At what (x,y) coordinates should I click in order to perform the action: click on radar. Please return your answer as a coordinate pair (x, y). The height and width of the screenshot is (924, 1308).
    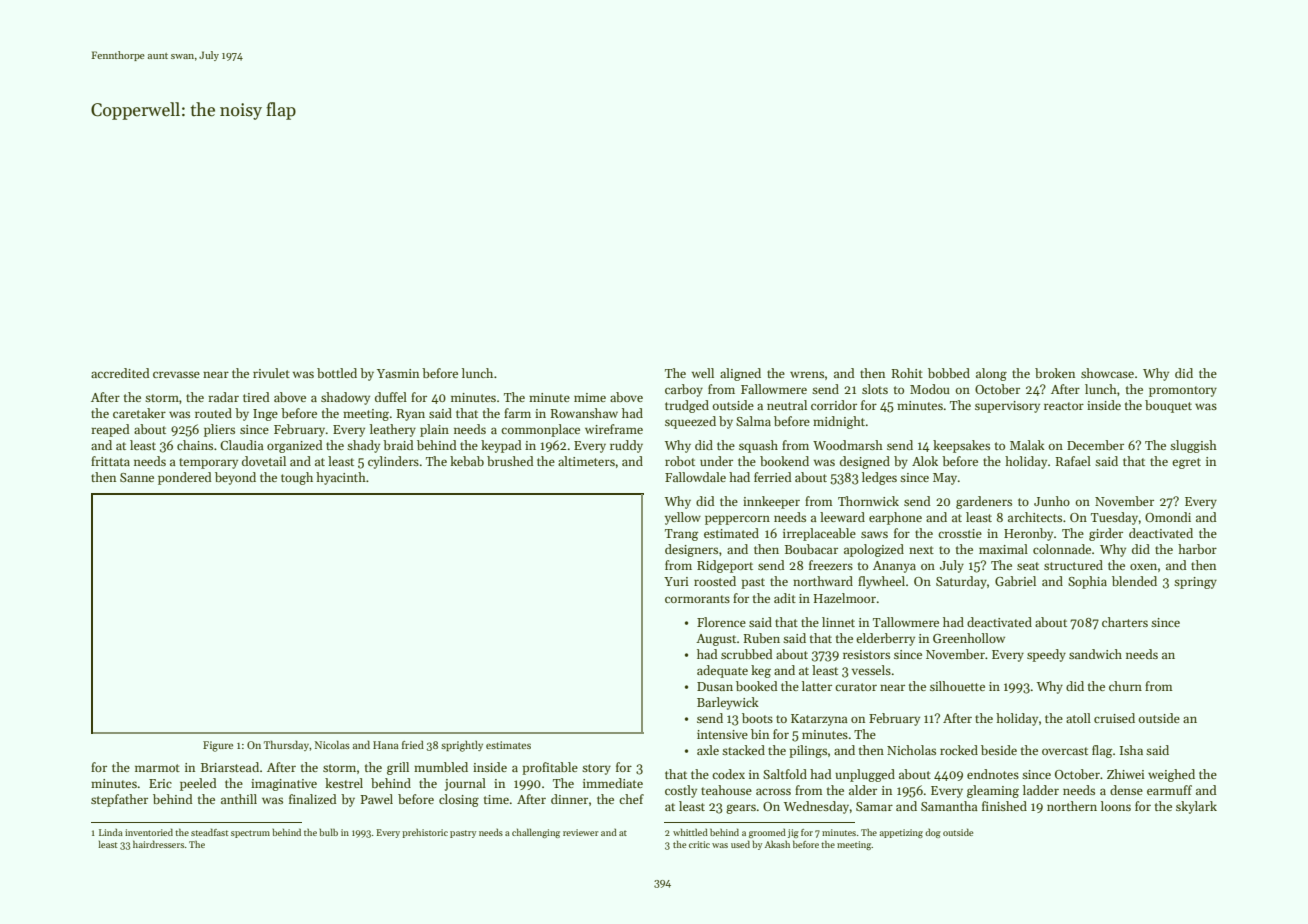
    Looking at the image, I should click on (223, 397).
